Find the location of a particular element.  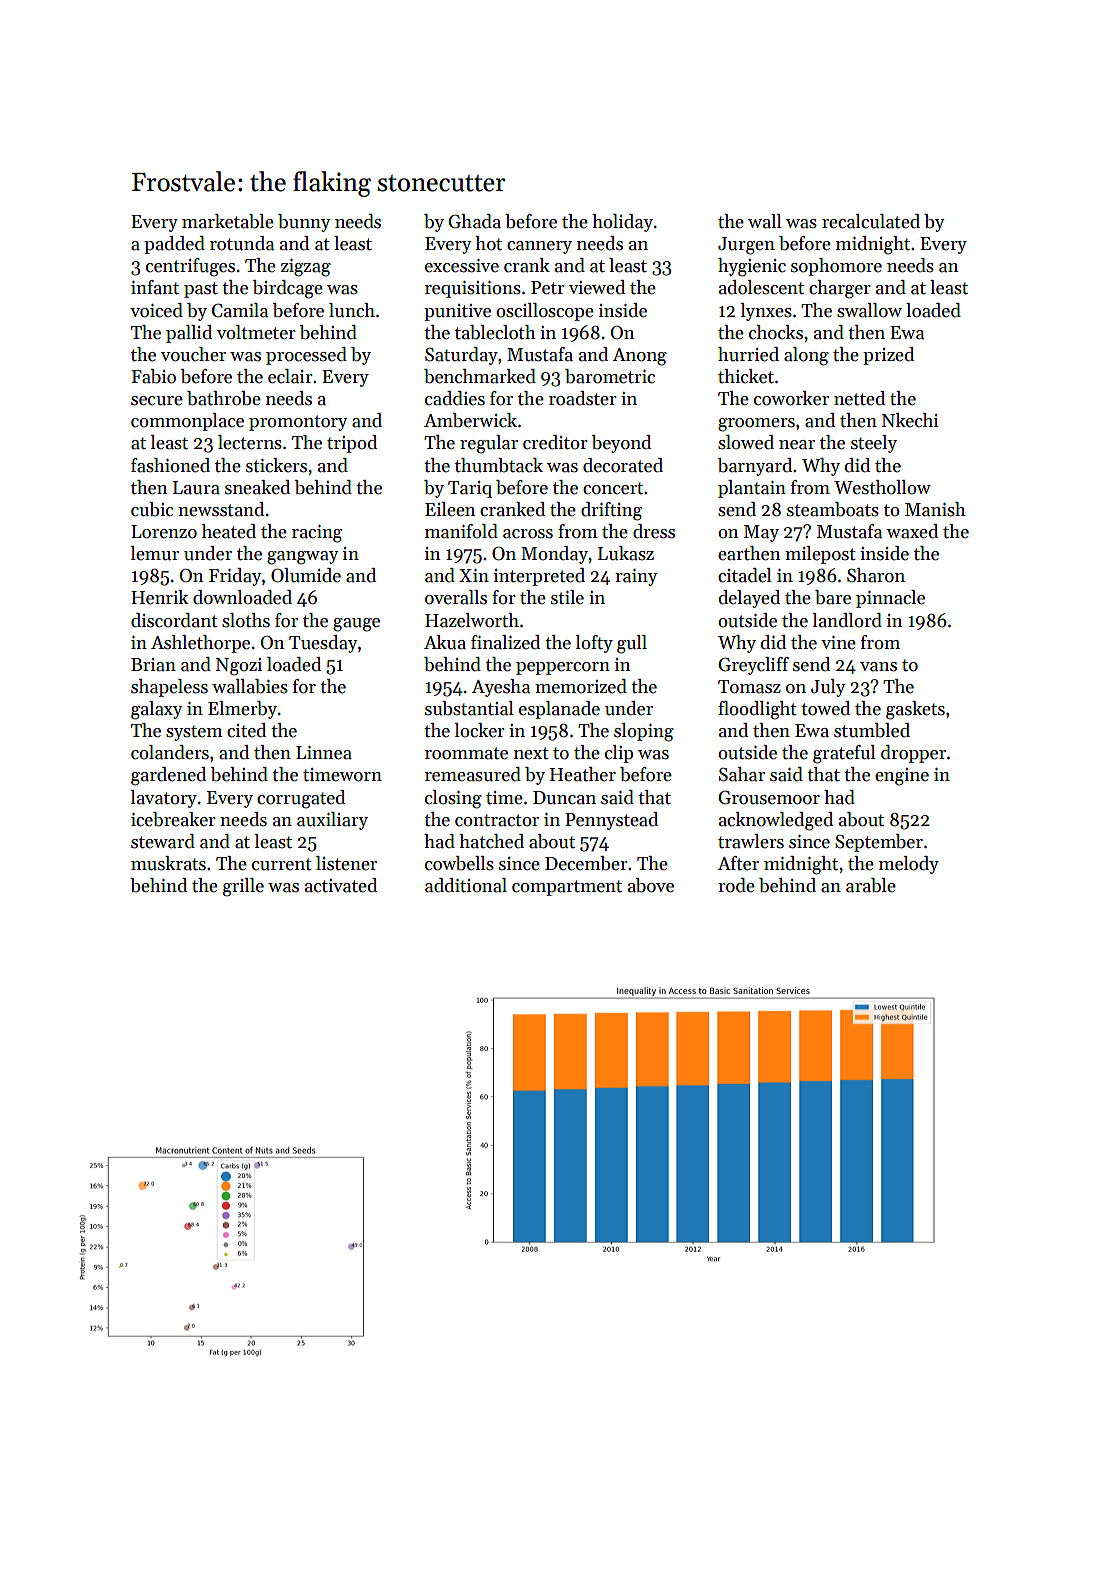

gaskets is located at coordinates (915, 710).
